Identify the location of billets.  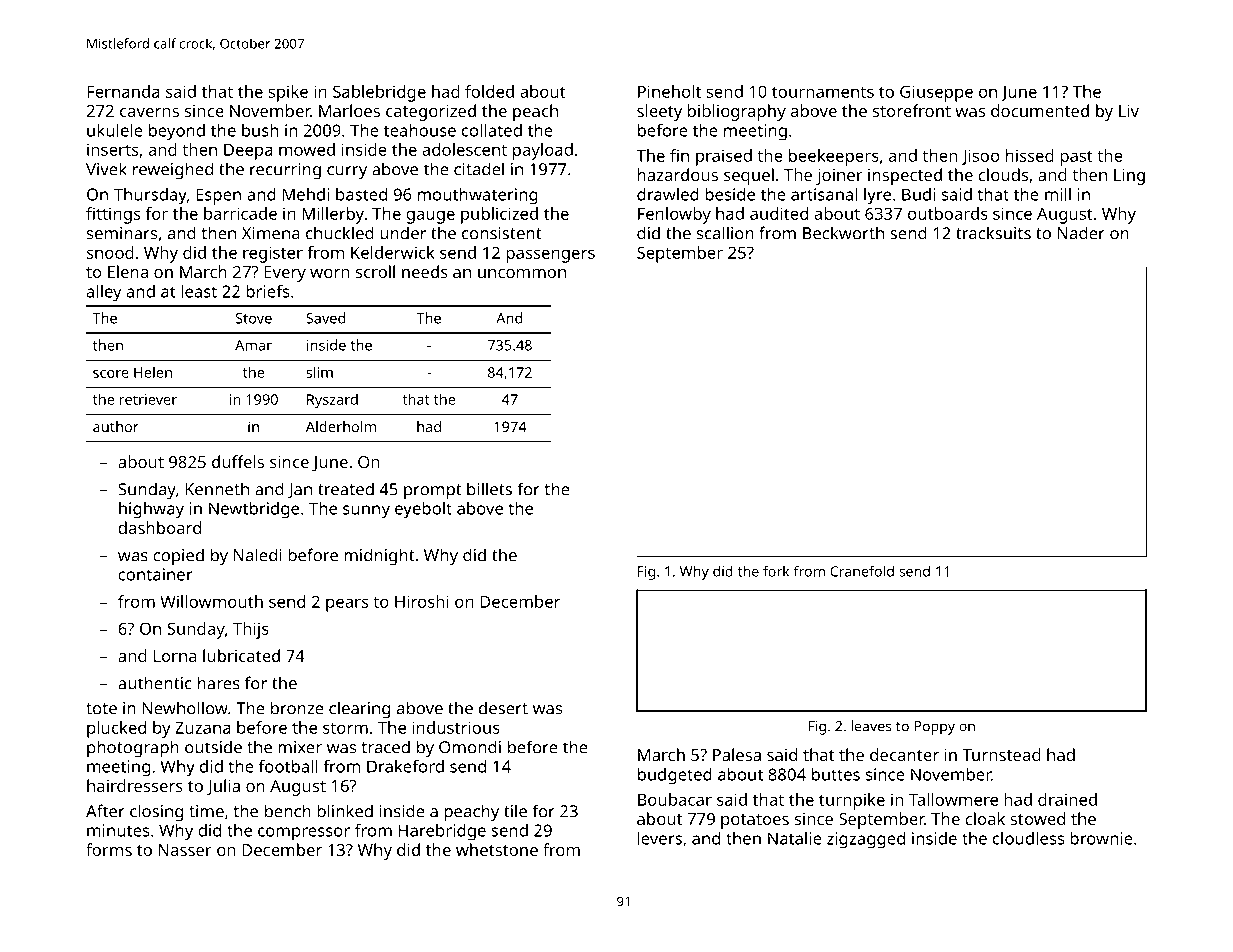
(489, 489).
